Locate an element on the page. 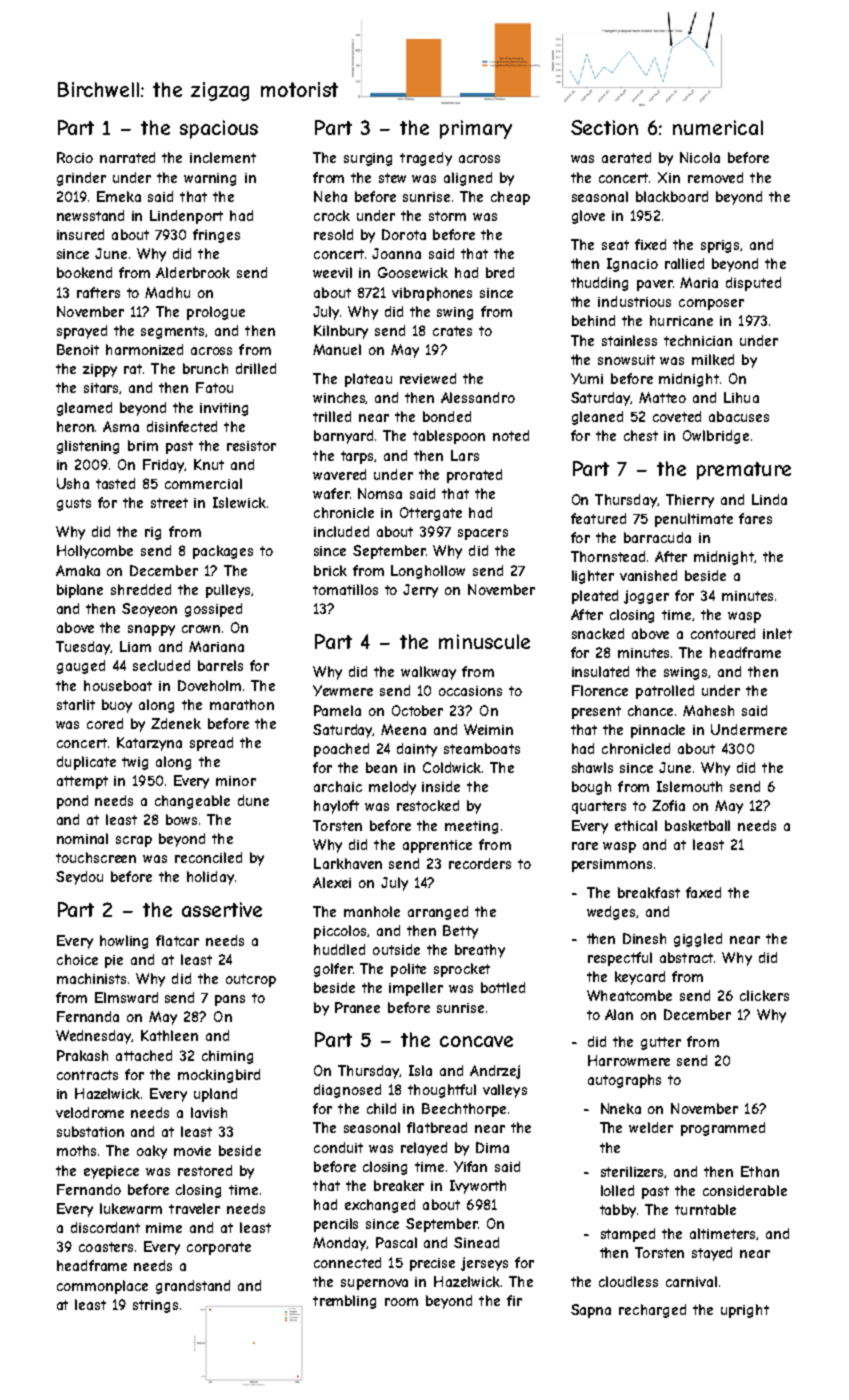 Image resolution: width=849 pixels, height=1400 pixels. snacked is located at coordinates (598, 633).
